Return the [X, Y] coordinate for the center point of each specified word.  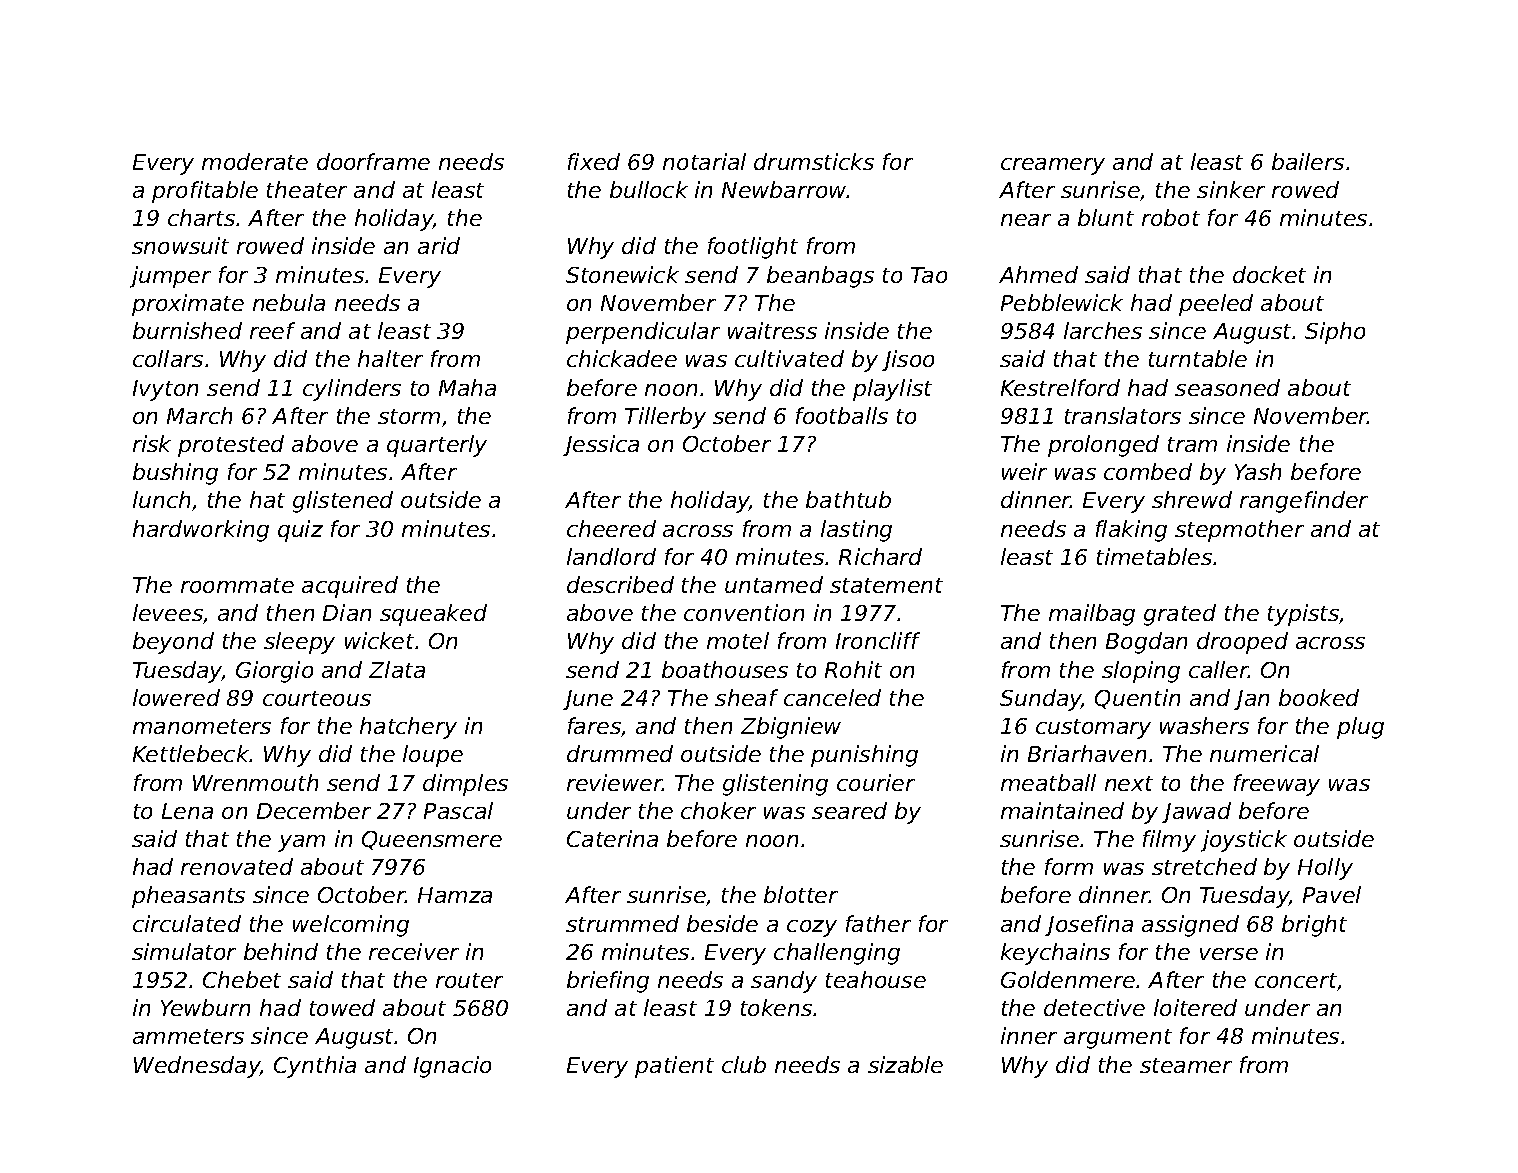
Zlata [397, 669]
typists [1304, 615]
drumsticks [814, 161]
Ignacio [452, 1067]
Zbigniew [791, 728]
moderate [255, 161]
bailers [1308, 161]
